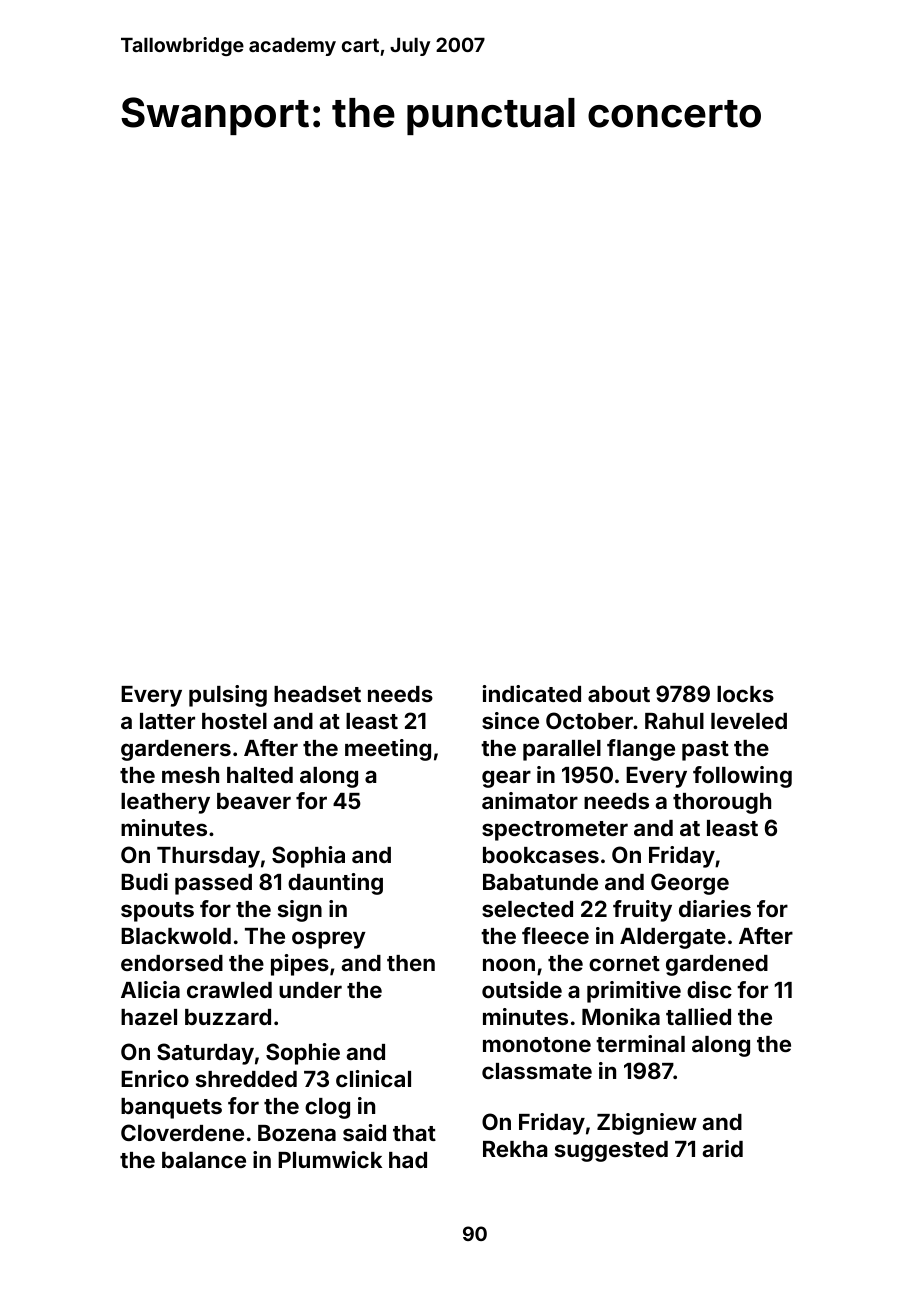 The image size is (924, 1314). I want to click on Rekha, so click(515, 1149).
